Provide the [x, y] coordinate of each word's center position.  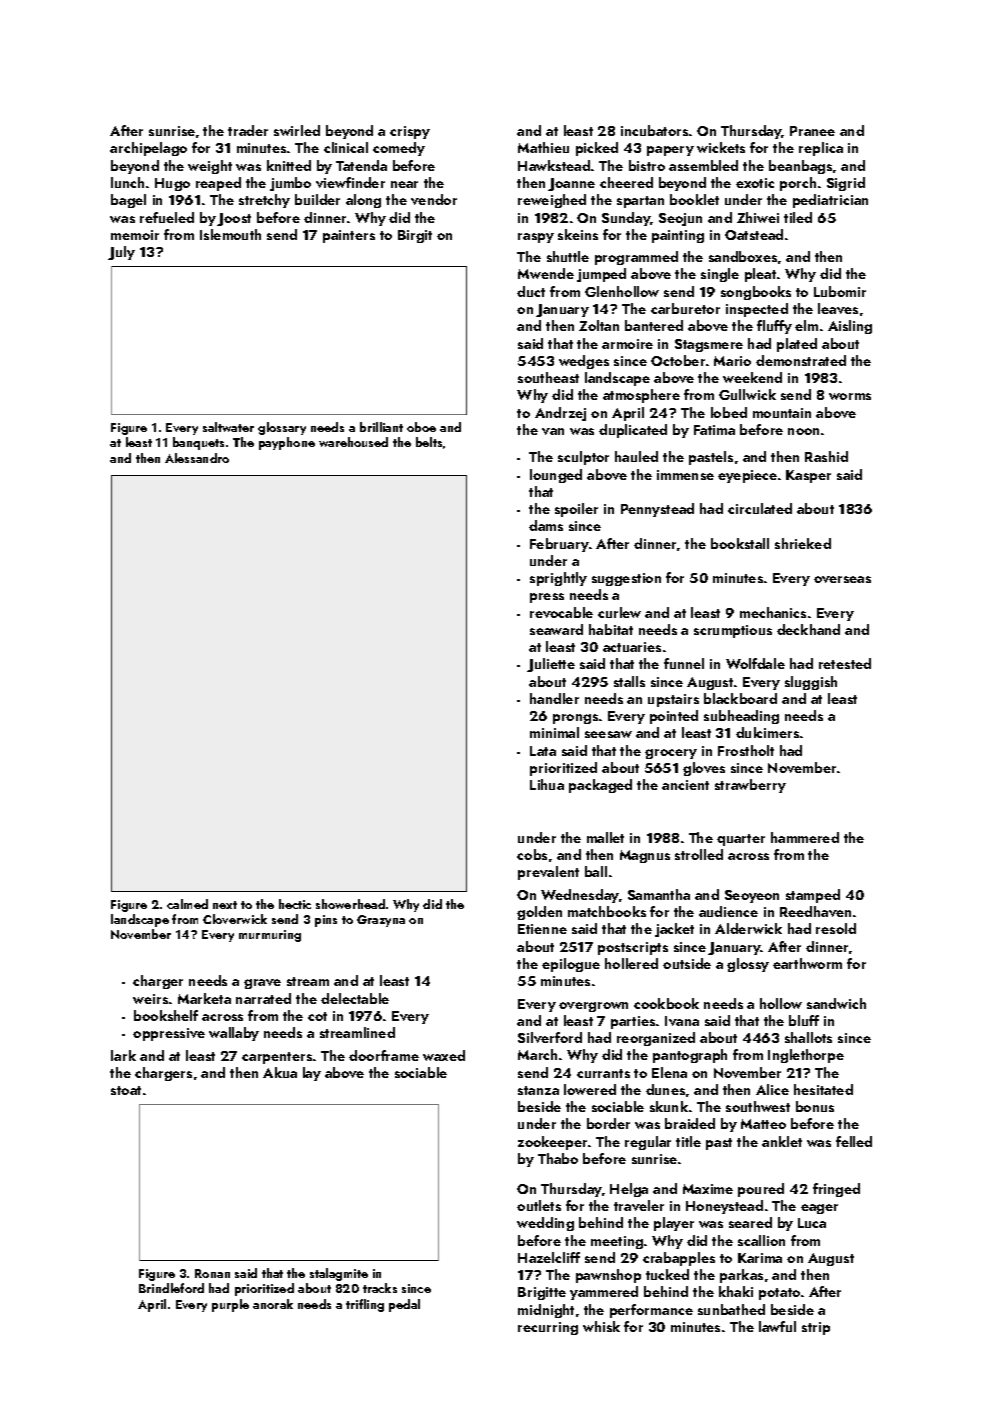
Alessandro [197, 458]
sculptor [583, 458]
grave [262, 984]
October [678, 360]
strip [816, 1328]
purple [230, 1305]
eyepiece [747, 476]
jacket [674, 930]
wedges [584, 362]
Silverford [550, 1037]
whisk [601, 1326]
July [121, 253]
